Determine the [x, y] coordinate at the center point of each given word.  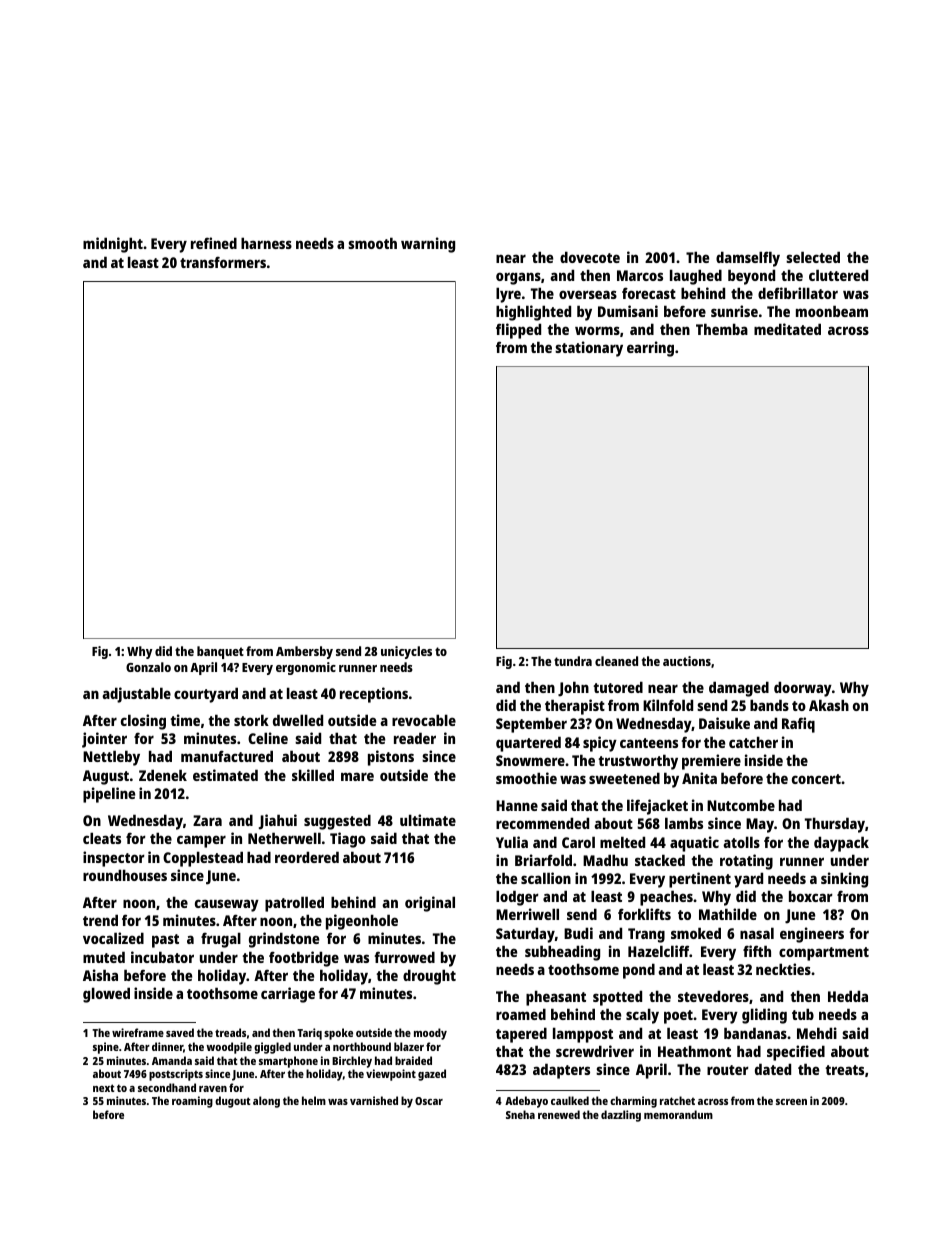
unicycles [406, 652]
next [103, 1088]
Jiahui [278, 822]
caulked [570, 1100]
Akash [829, 705]
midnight [113, 245]
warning [428, 245]
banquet [220, 652]
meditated [787, 329]
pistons [391, 758]
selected [813, 257]
